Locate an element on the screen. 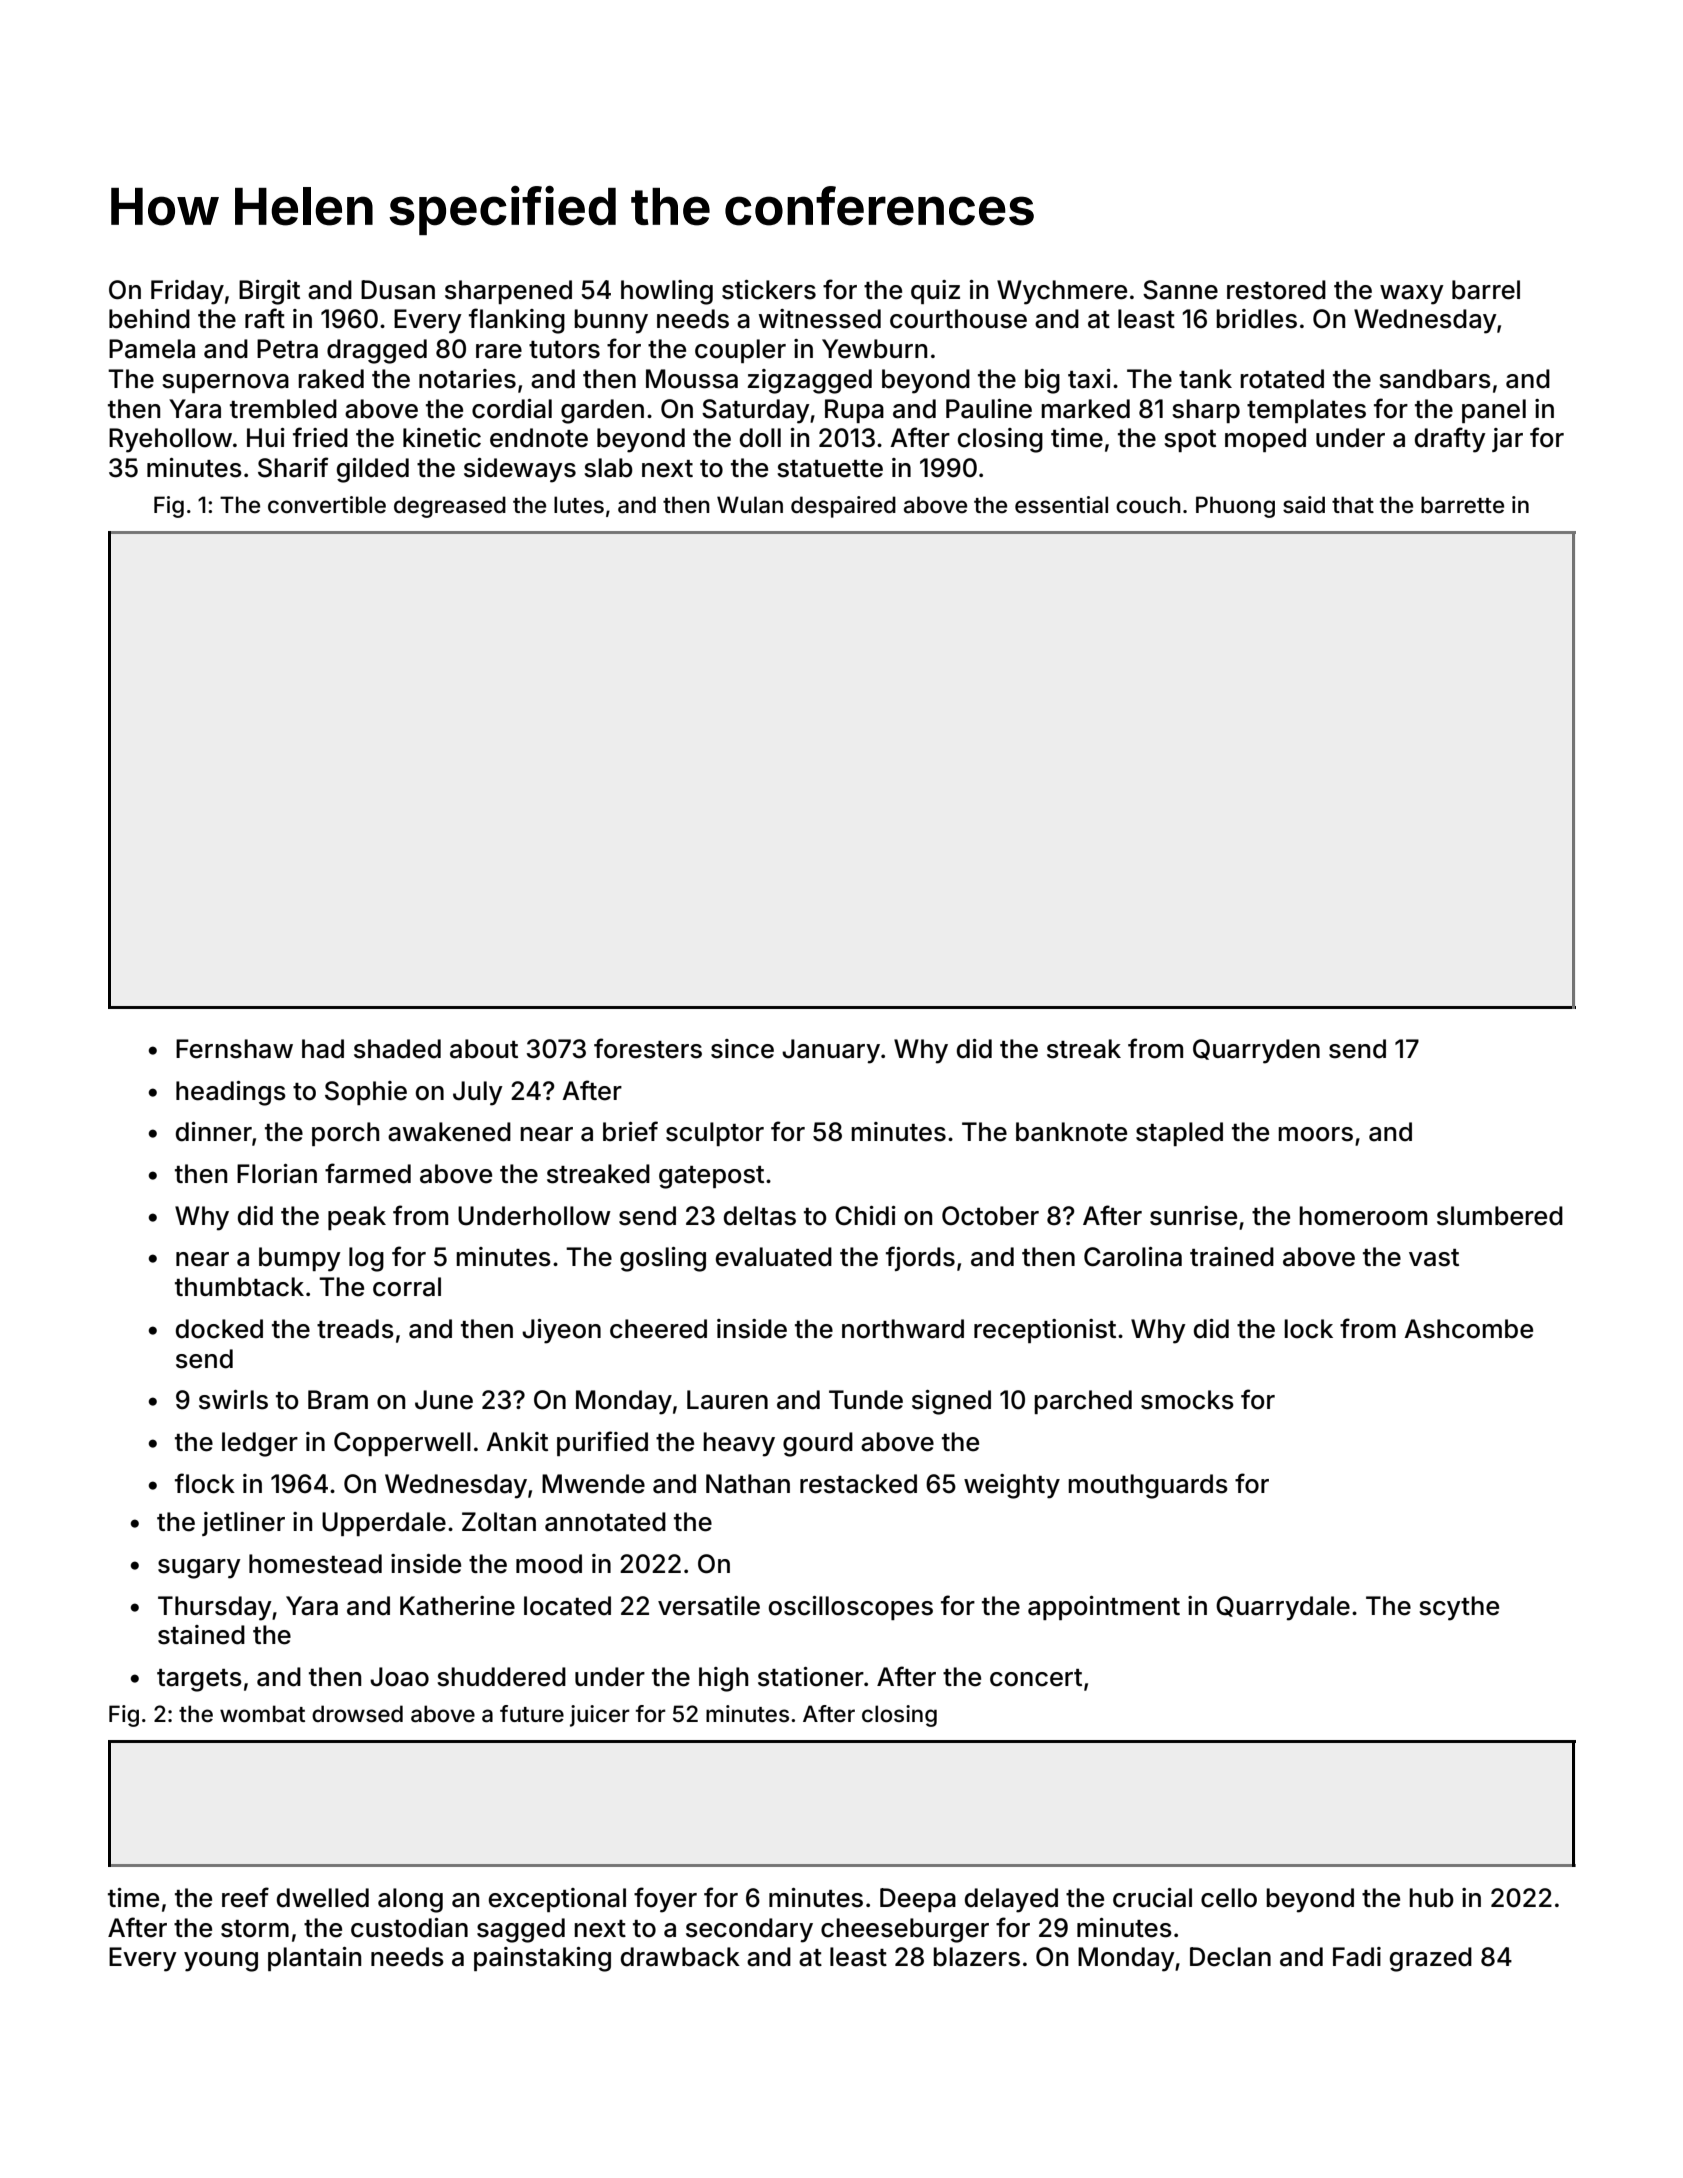 This screenshot has width=1683, height=2178. foresters is located at coordinates (648, 1048).
